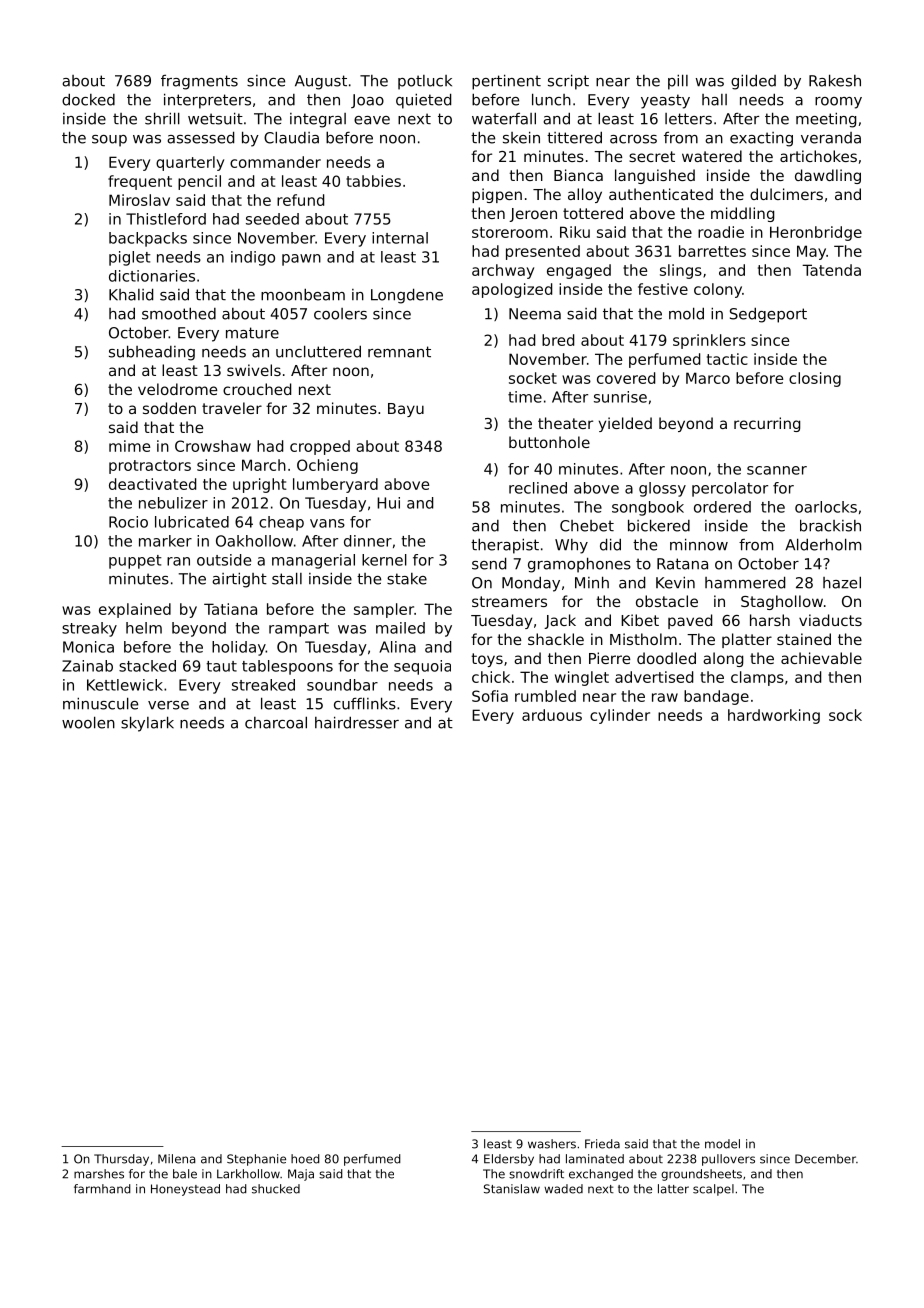 The height and width of the document is (1308, 924). I want to click on Frieda, so click(602, 1144).
